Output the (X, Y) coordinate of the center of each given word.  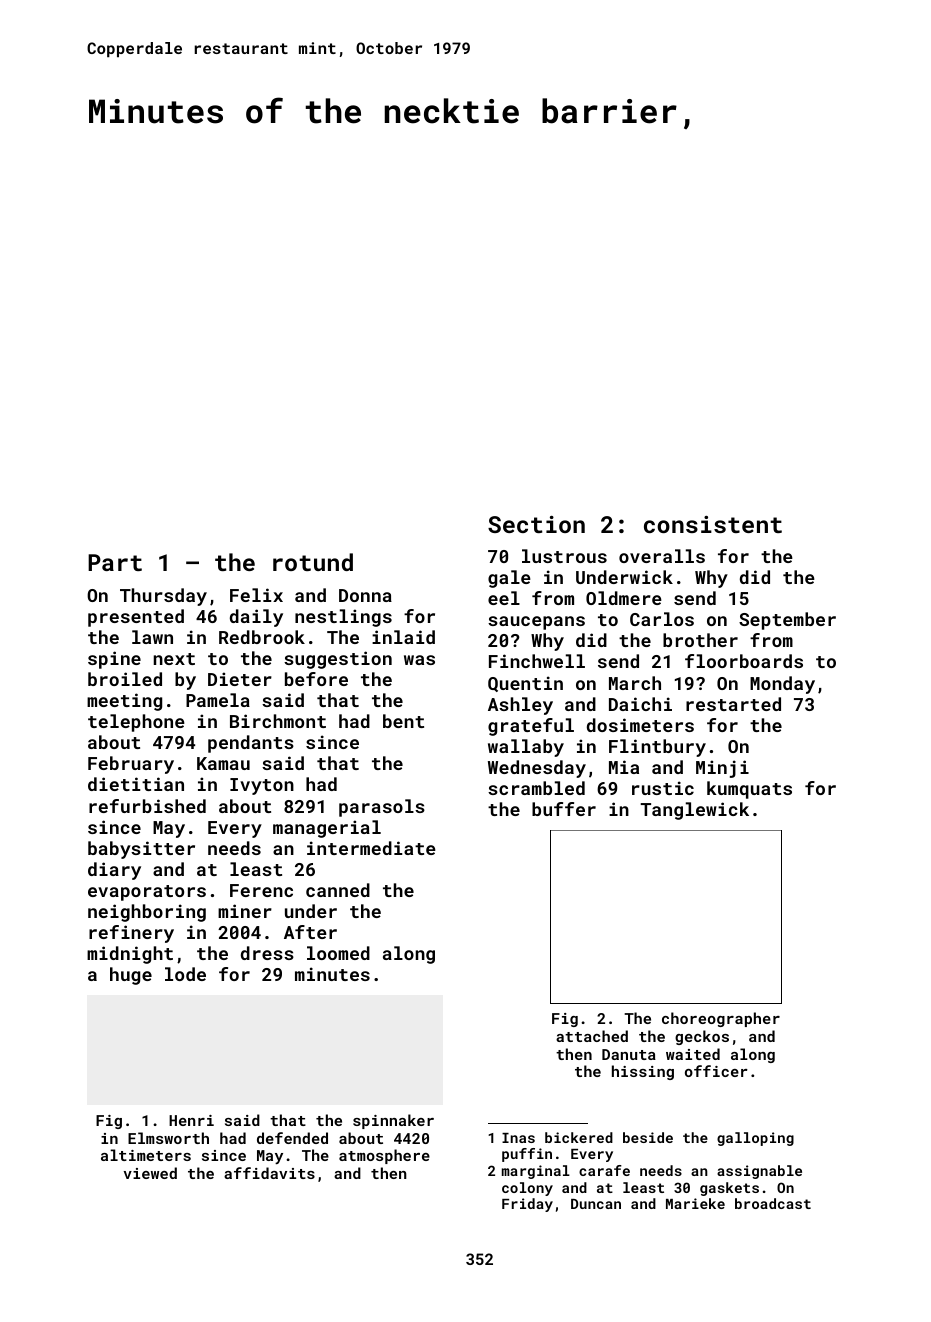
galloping (755, 1139)
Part (115, 562)
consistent (713, 524)
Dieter (240, 679)
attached (592, 1036)
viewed (150, 1173)
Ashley (520, 706)
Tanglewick (694, 811)
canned (338, 890)
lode (185, 974)
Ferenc (261, 890)
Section (536, 524)
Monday (782, 685)
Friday (527, 1205)
